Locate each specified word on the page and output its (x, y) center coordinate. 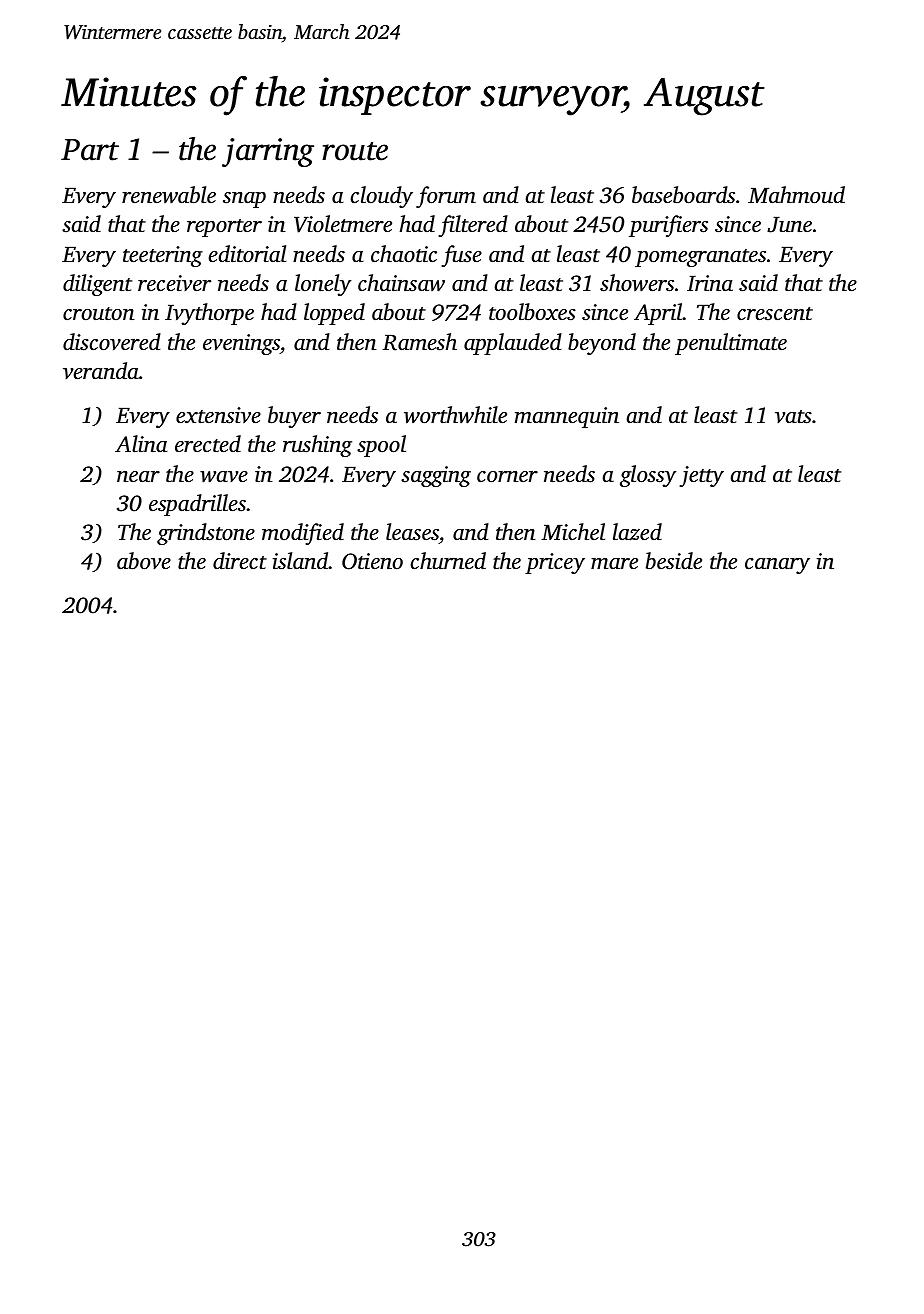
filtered (473, 226)
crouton (99, 314)
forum (446, 197)
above (144, 561)
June (789, 224)
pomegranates (700, 258)
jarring (268, 152)
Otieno (372, 561)
